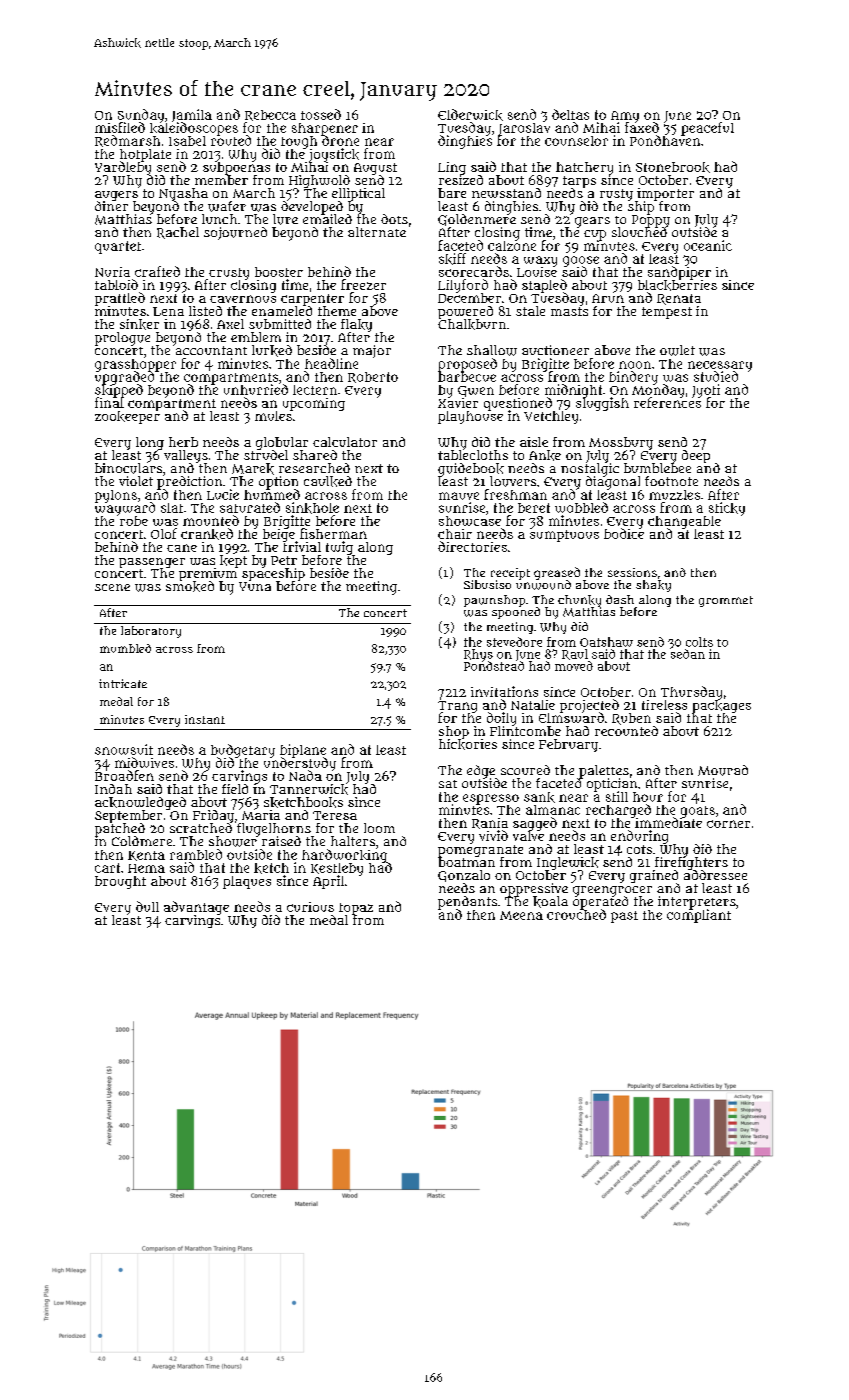 This document has height=1400, width=849. Describe the element at coordinates (514, 642) in the document. I see `stevedore` at that location.
